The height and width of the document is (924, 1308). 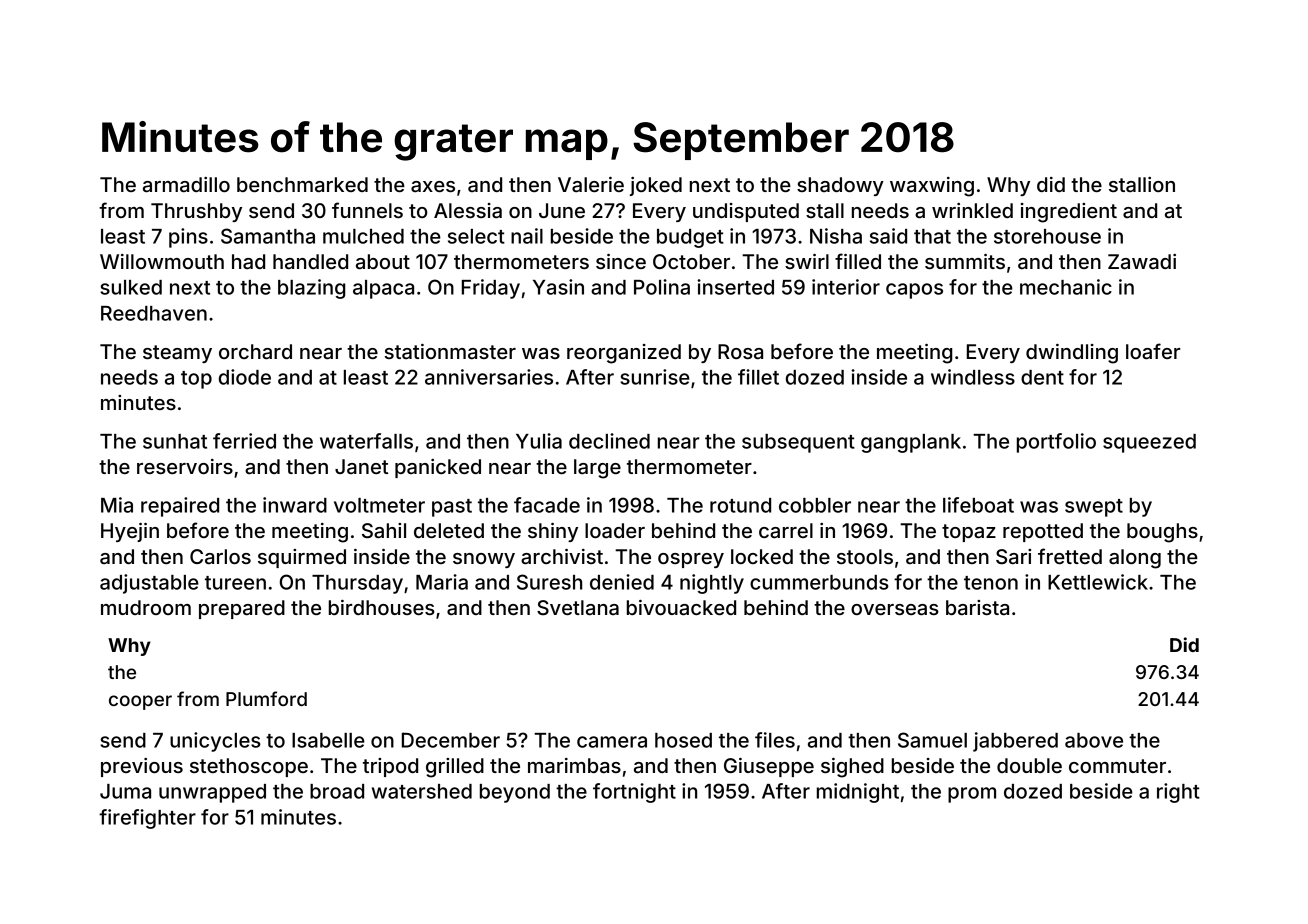 What do you see at coordinates (758, 377) in the document?
I see `fillet` at bounding box center [758, 377].
